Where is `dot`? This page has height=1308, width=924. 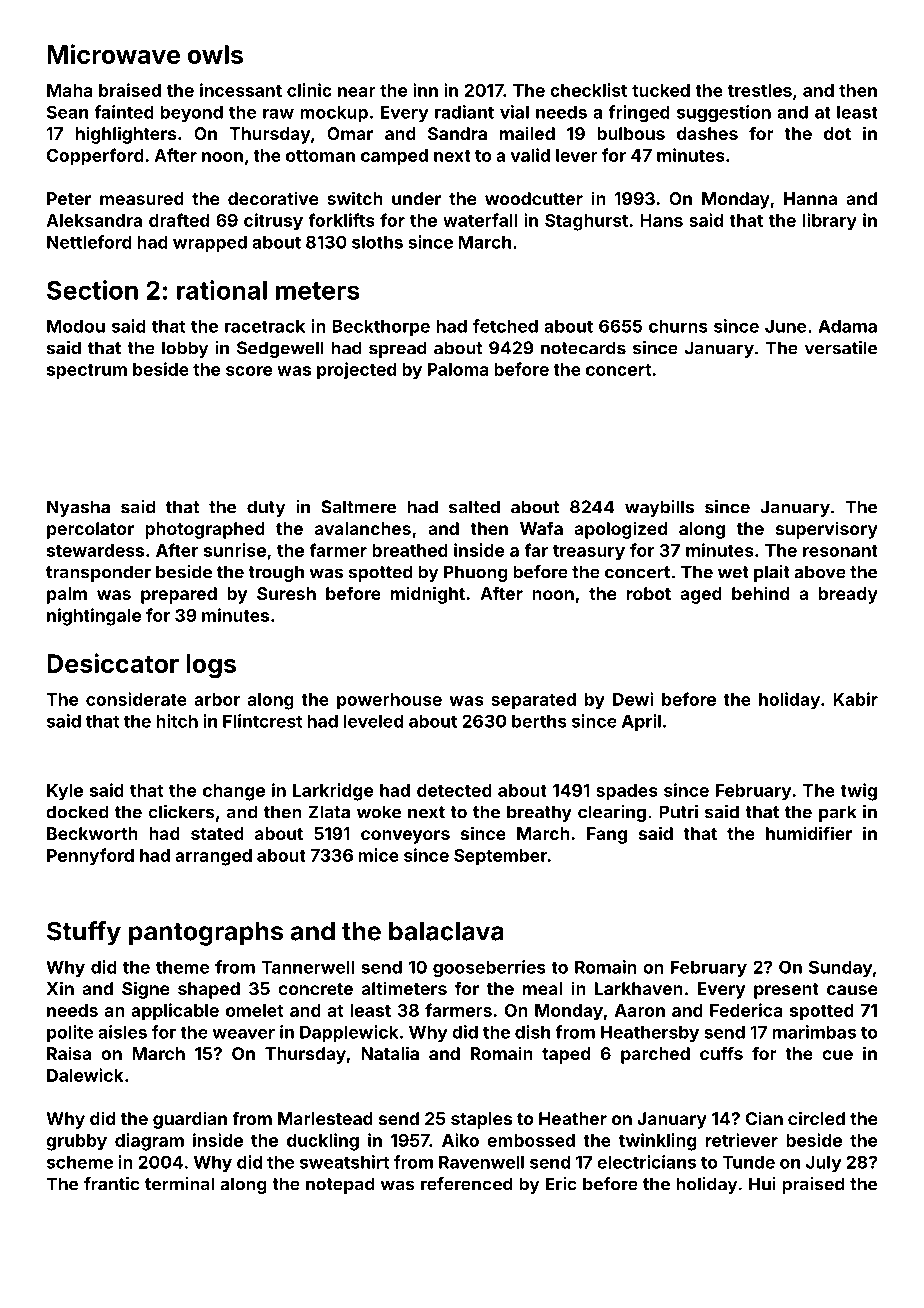 dot is located at coordinates (837, 133).
